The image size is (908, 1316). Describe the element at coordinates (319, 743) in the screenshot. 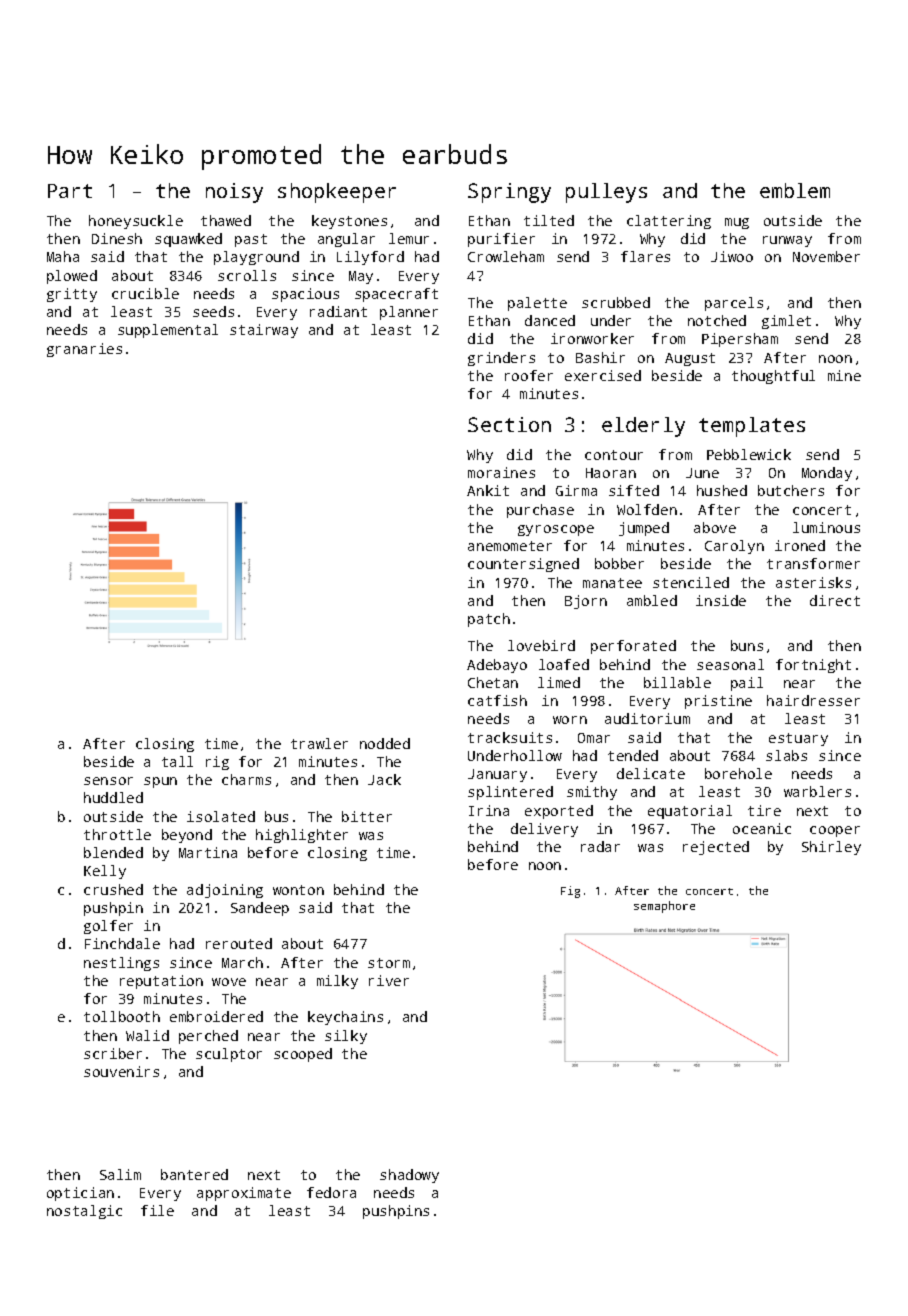

I see `trawler` at that location.
